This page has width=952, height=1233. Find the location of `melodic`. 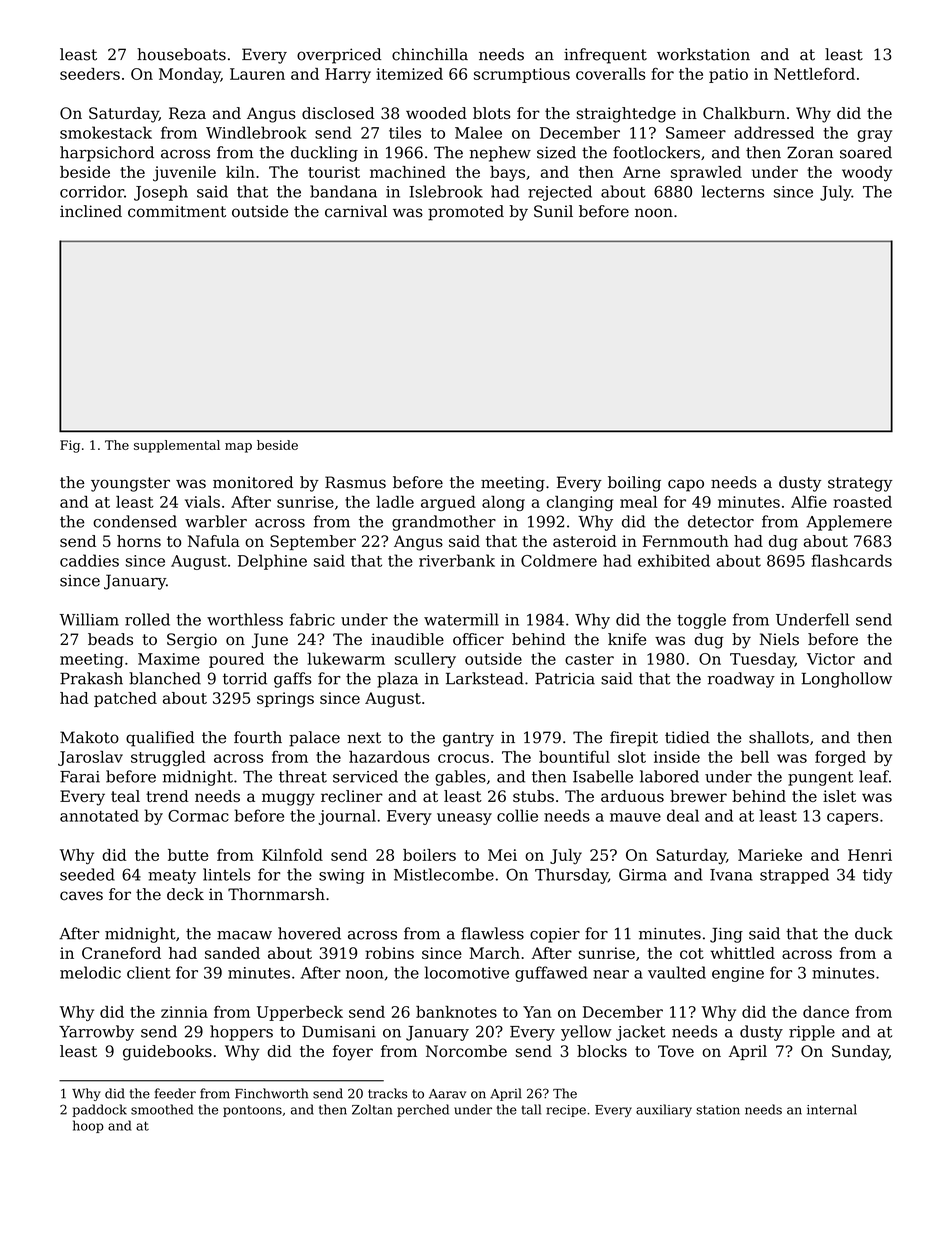

melodic is located at coordinates (90, 972).
